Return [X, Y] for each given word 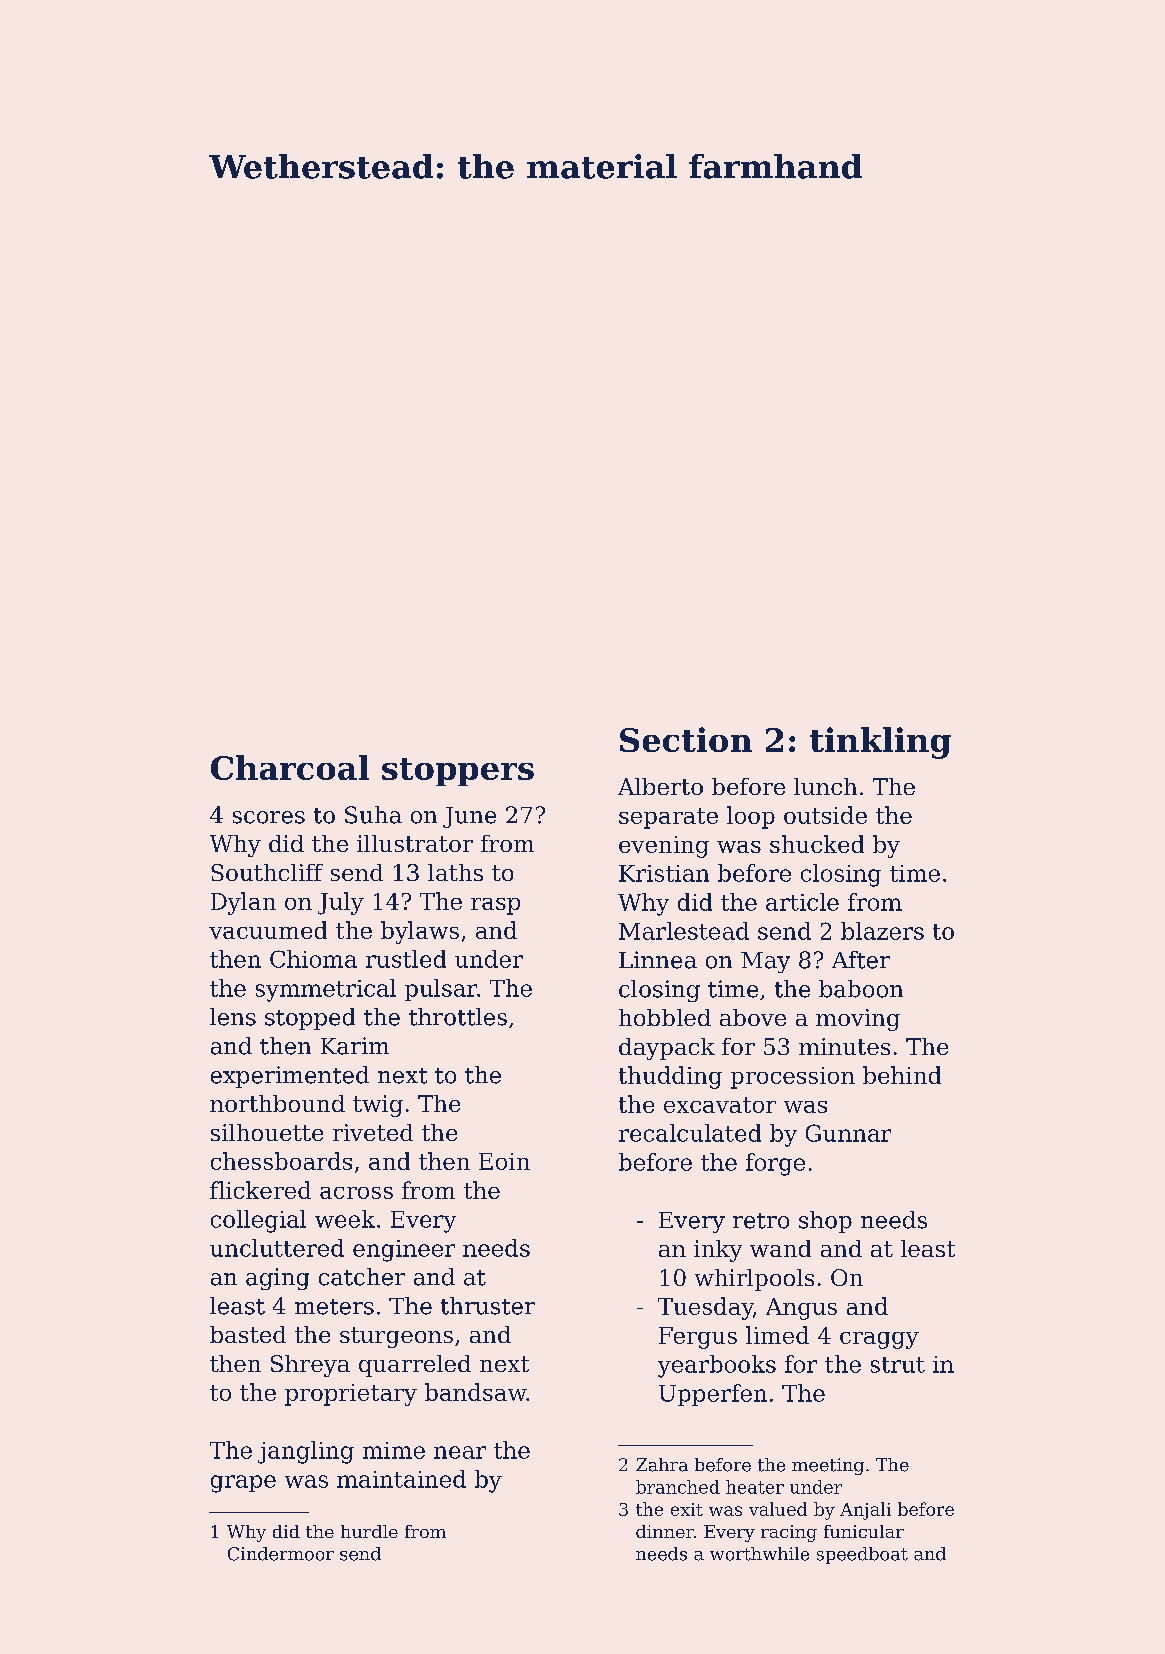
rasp [495, 906]
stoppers [458, 772]
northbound [277, 1103]
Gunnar [848, 1133]
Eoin [504, 1161]
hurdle [369, 1531]
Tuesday [705, 1308]
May [765, 962]
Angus [801, 1309]
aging [277, 1279]
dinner [665, 1531]
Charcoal [290, 767]
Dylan [243, 903]
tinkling [880, 743]
